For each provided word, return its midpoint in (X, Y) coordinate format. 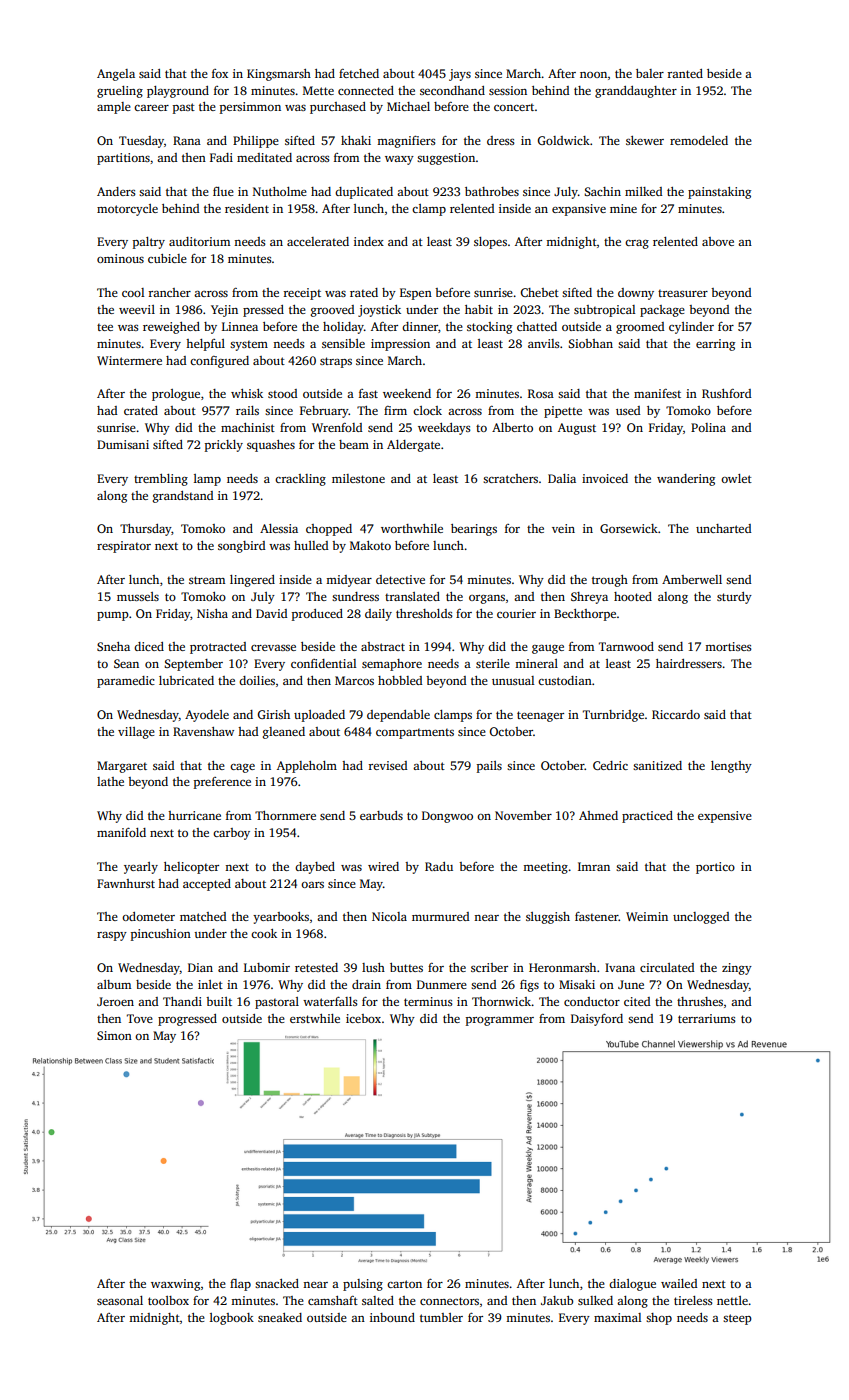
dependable (398, 716)
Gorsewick (629, 528)
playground (178, 92)
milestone (358, 478)
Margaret (122, 767)
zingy (737, 969)
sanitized (657, 765)
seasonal (120, 1300)
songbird (242, 547)
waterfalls (330, 1001)
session (508, 90)
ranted (685, 73)
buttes (406, 967)
